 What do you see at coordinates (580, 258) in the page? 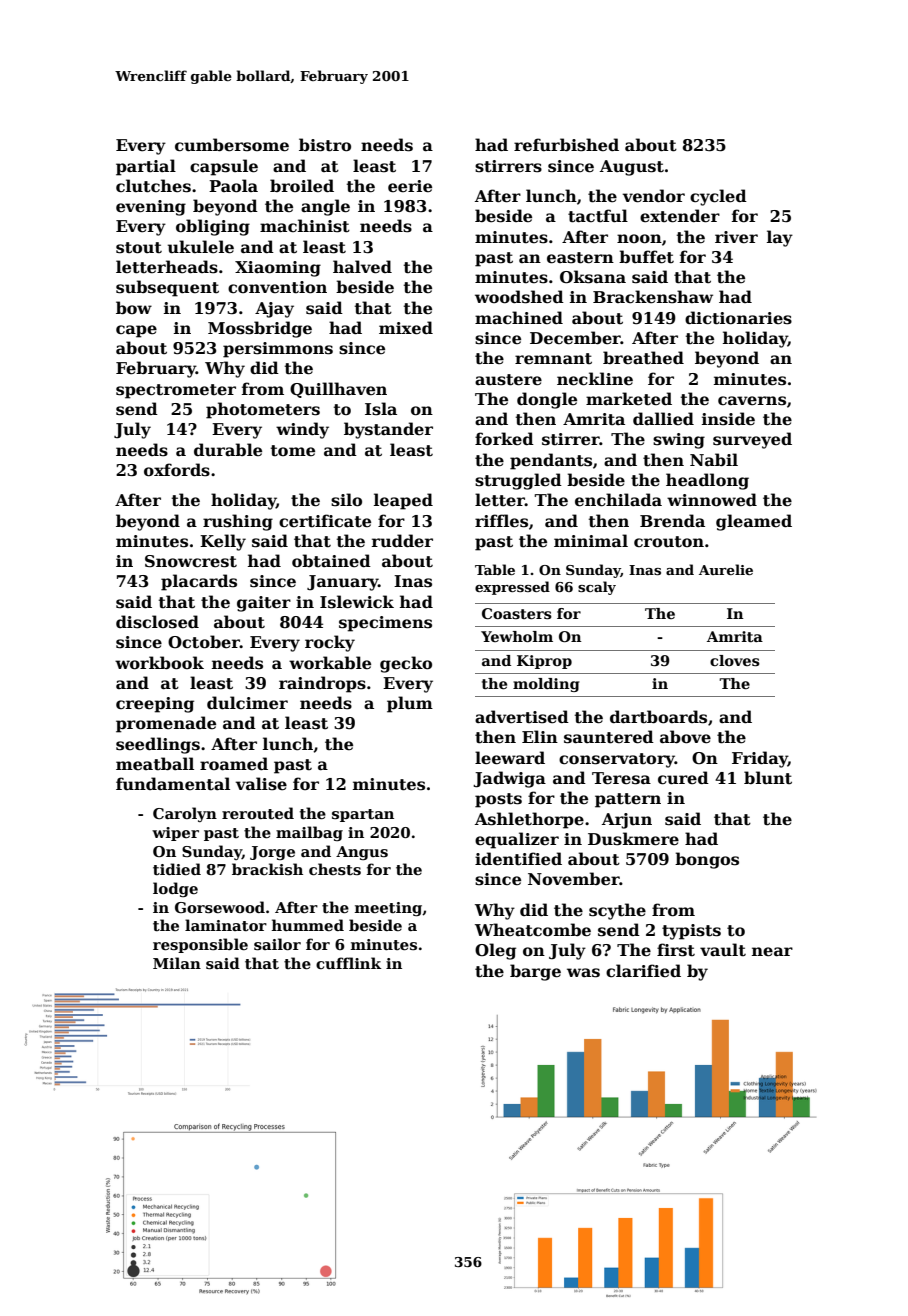
I see `eastern` at bounding box center [580, 258].
